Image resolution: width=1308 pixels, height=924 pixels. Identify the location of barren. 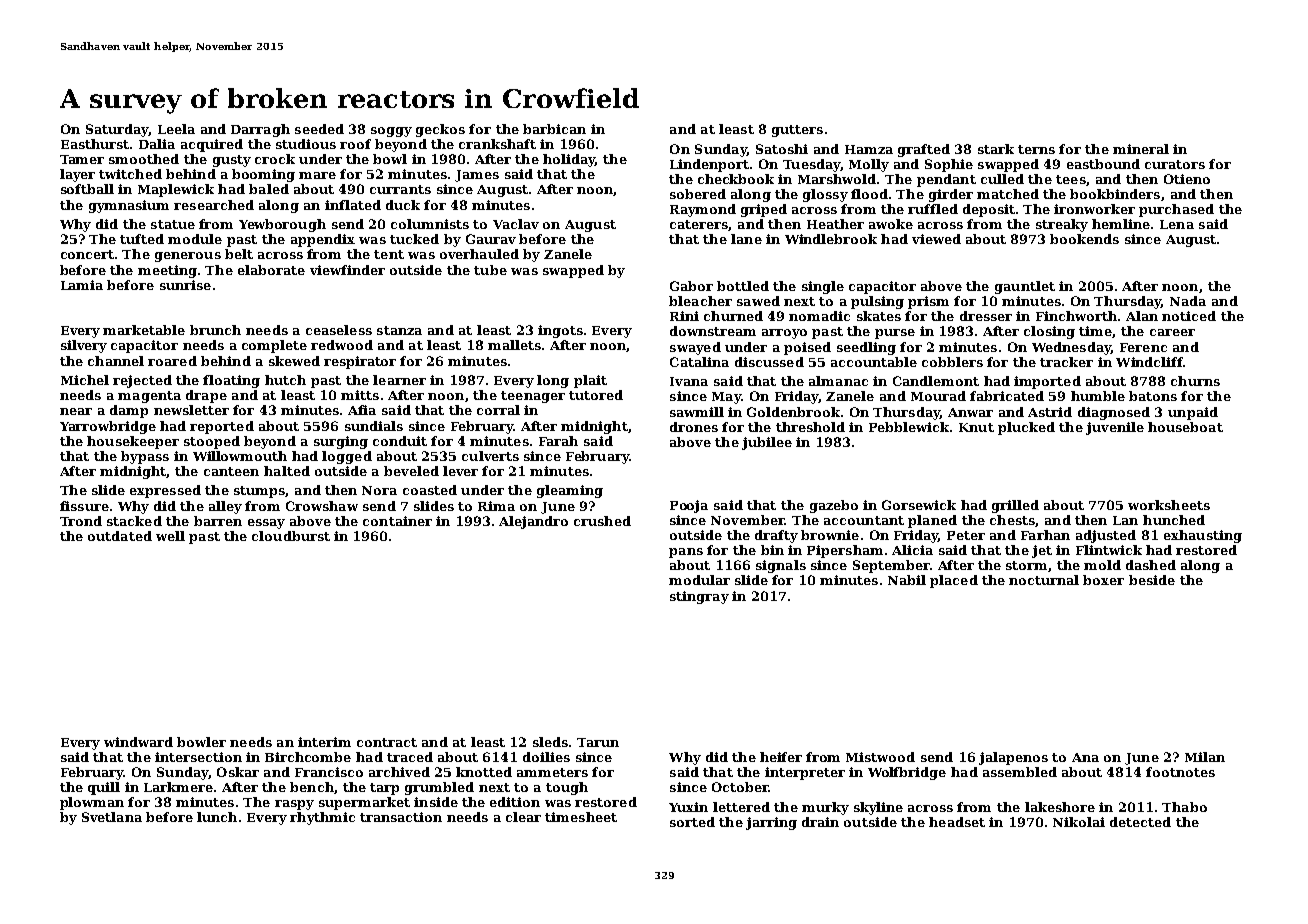
(218, 521).
